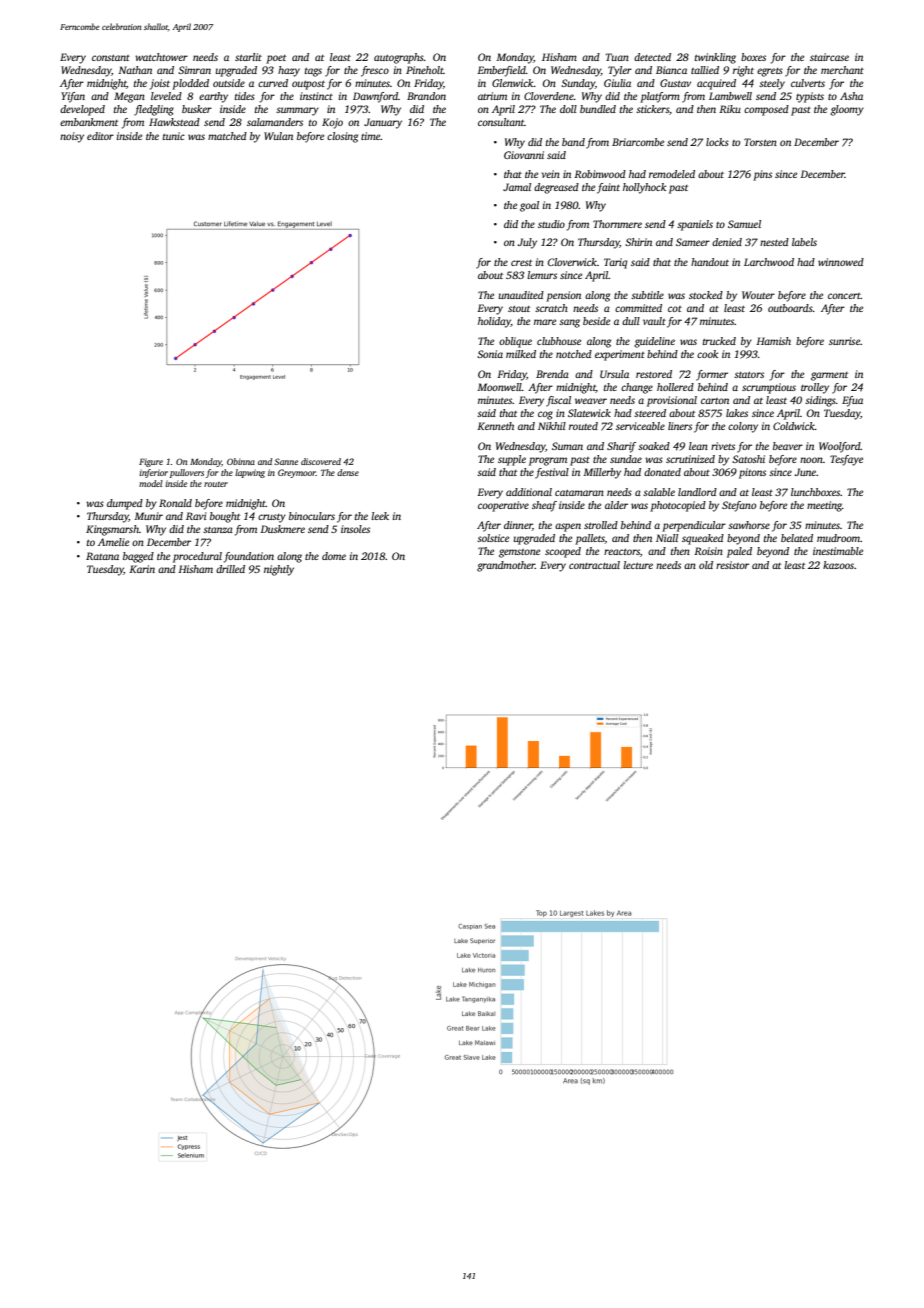 Image resolution: width=924 pixels, height=1308 pixels. What do you see at coordinates (72, 137) in the page?
I see `noisy` at bounding box center [72, 137].
